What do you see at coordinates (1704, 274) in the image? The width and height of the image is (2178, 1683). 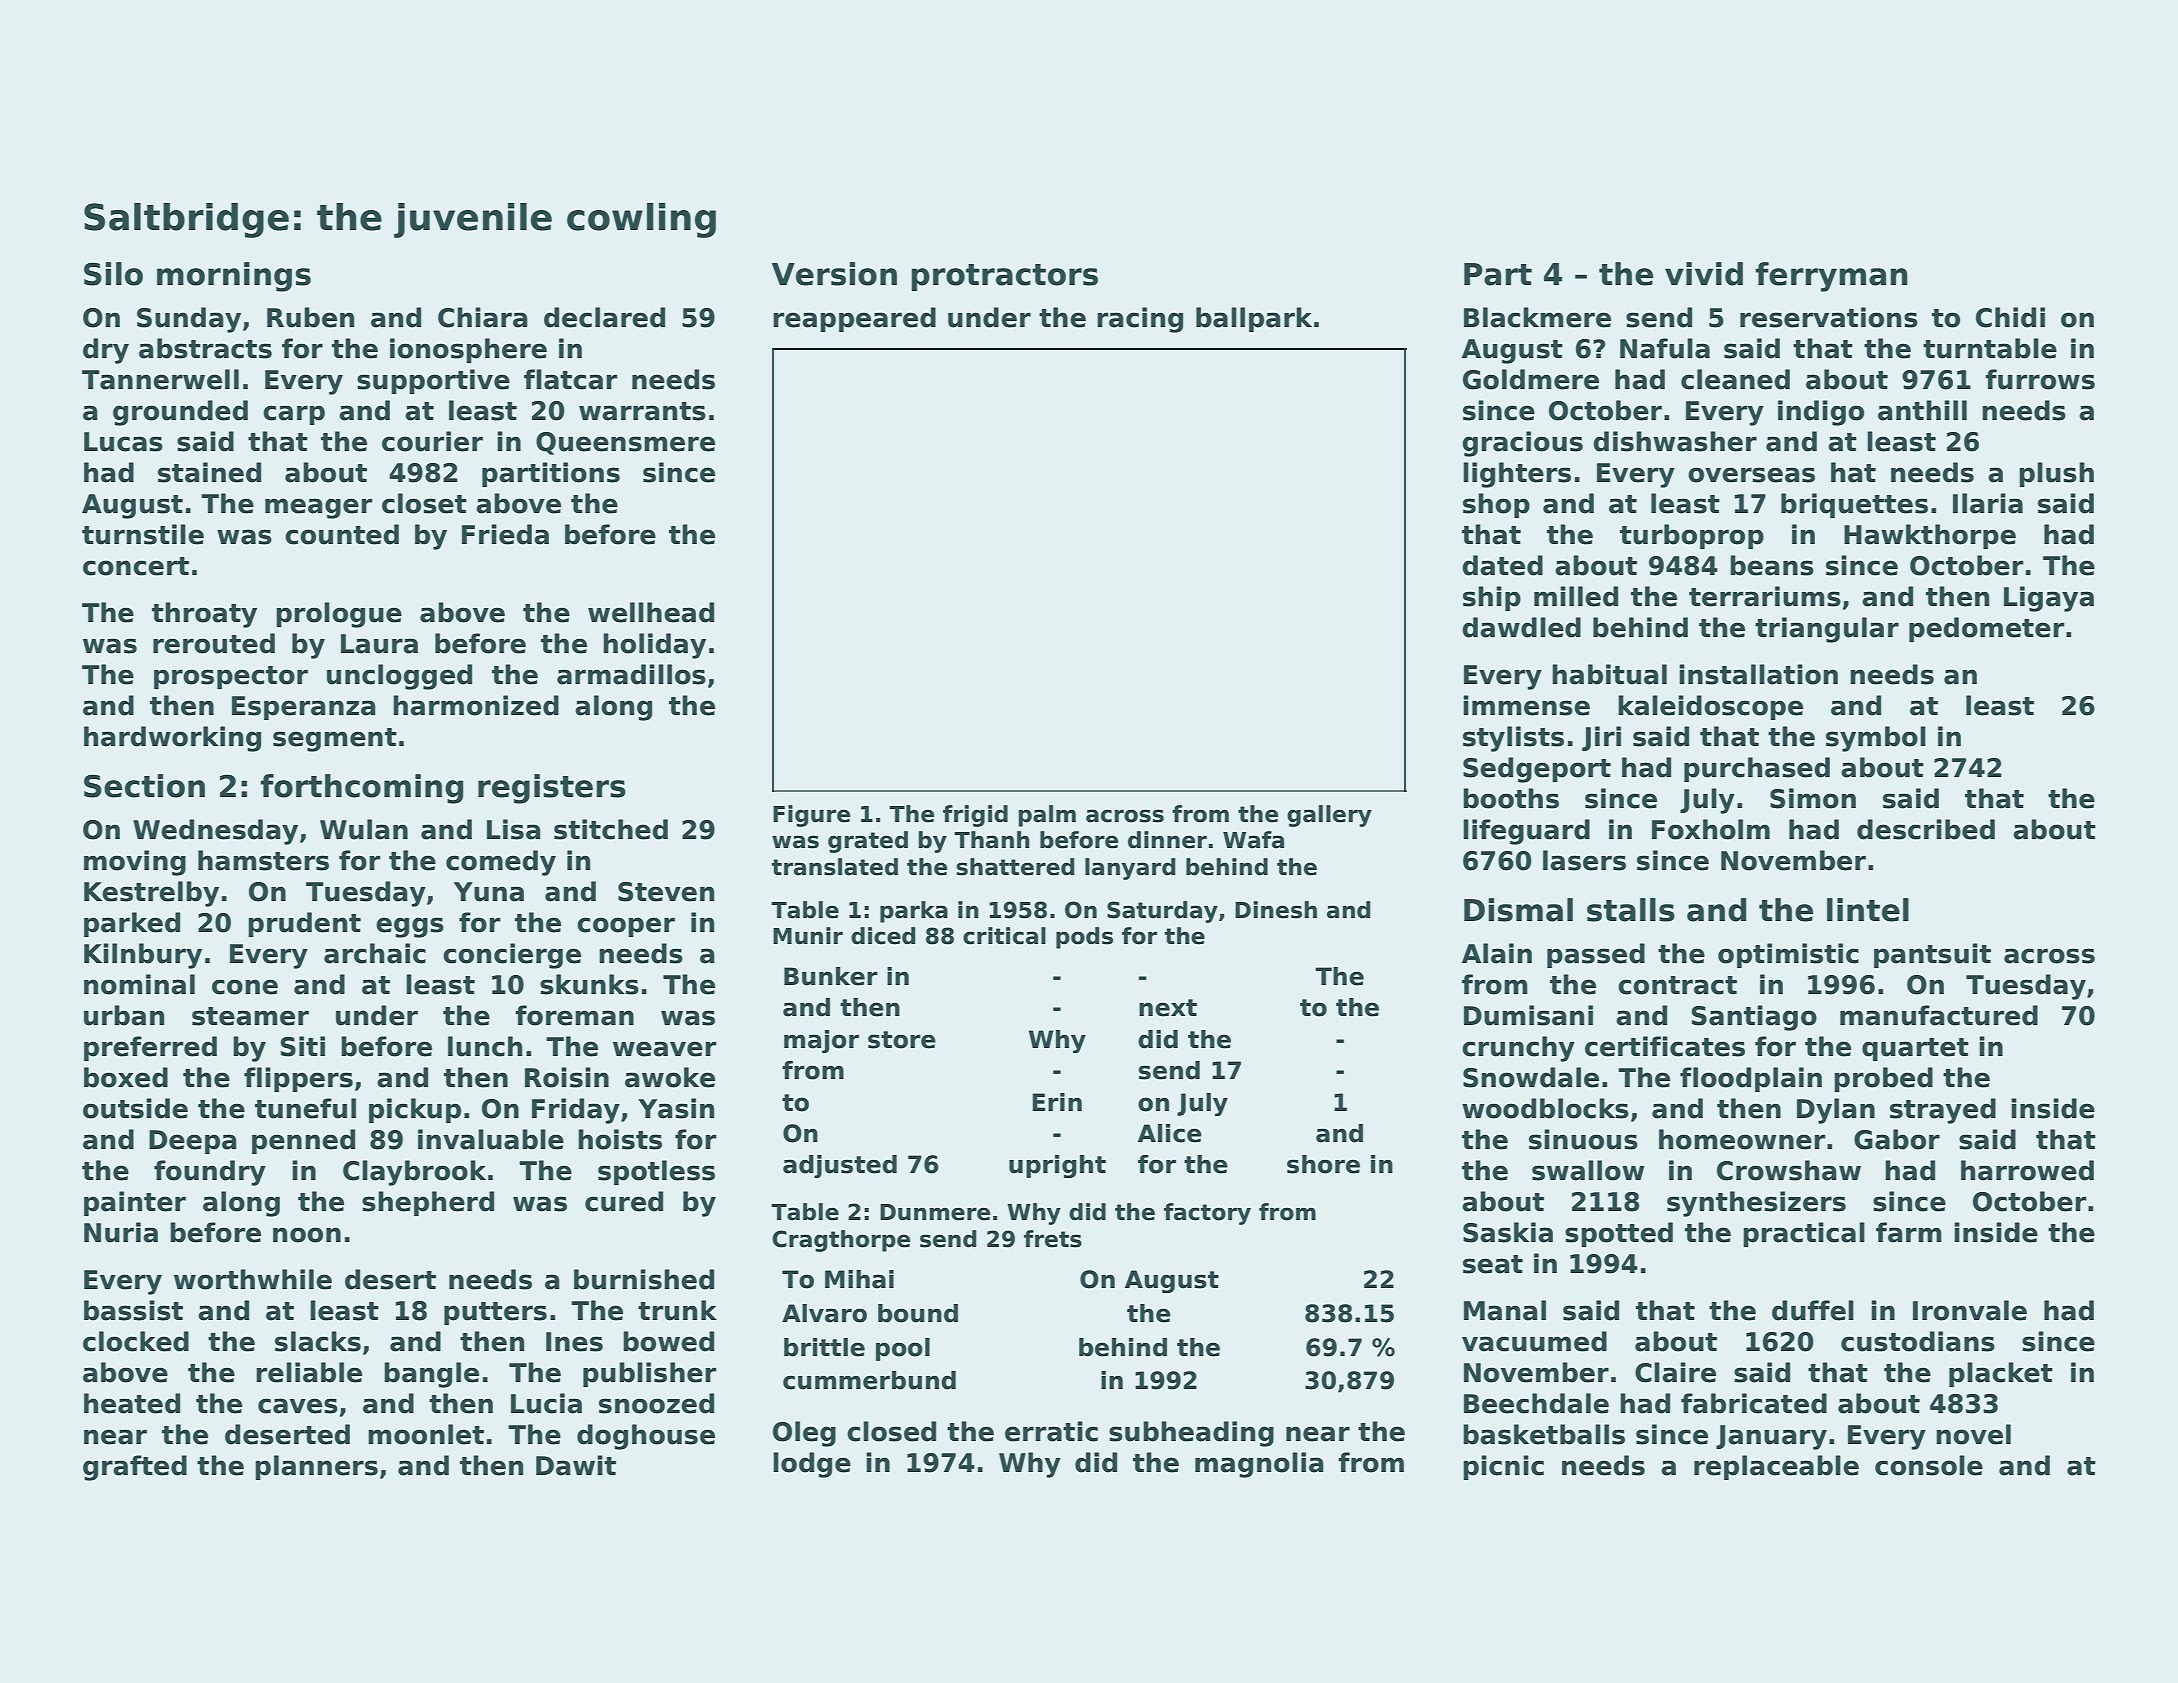 I see `vivid` at bounding box center [1704, 274].
